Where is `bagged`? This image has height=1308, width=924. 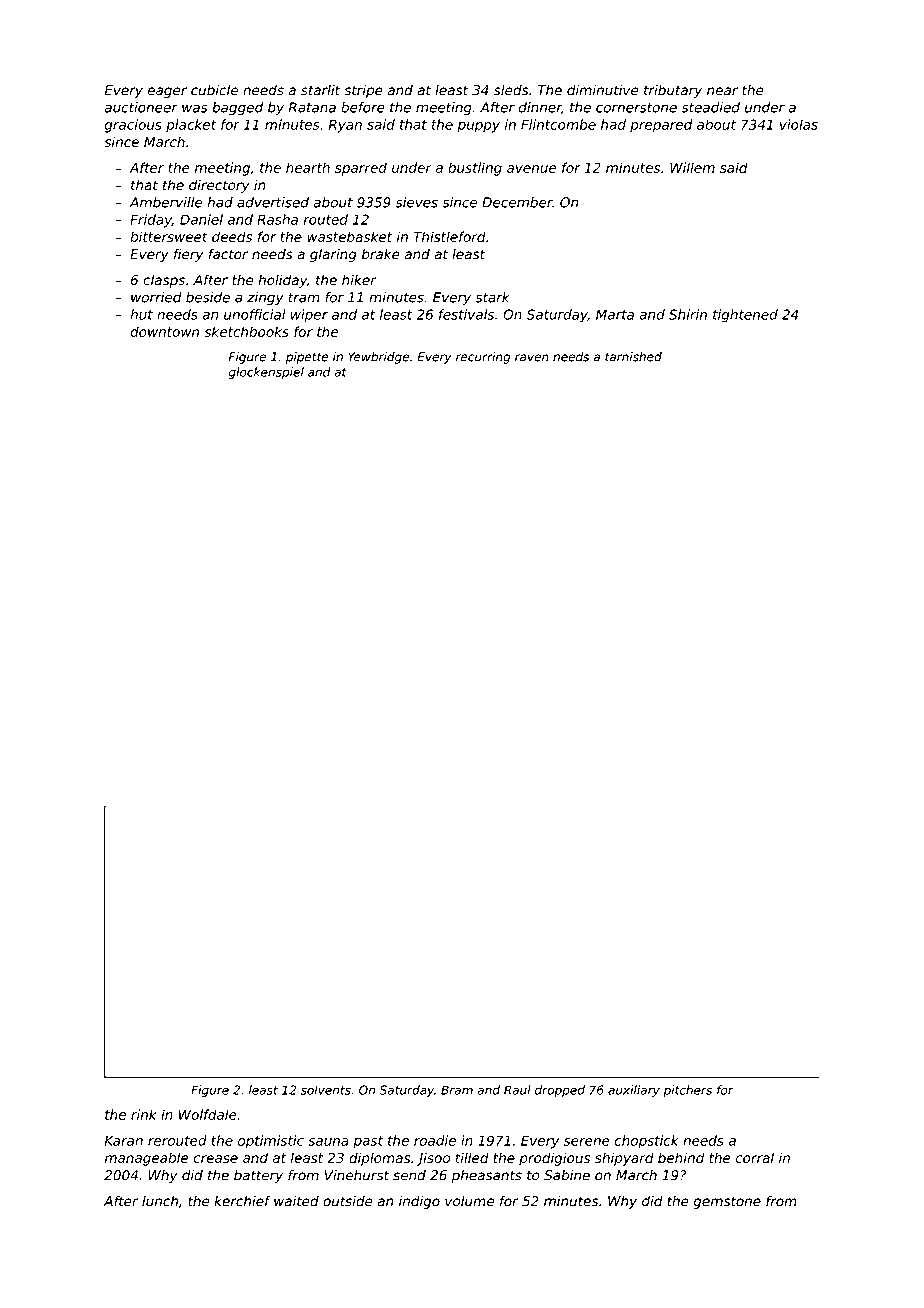 bagged is located at coordinates (237, 109).
